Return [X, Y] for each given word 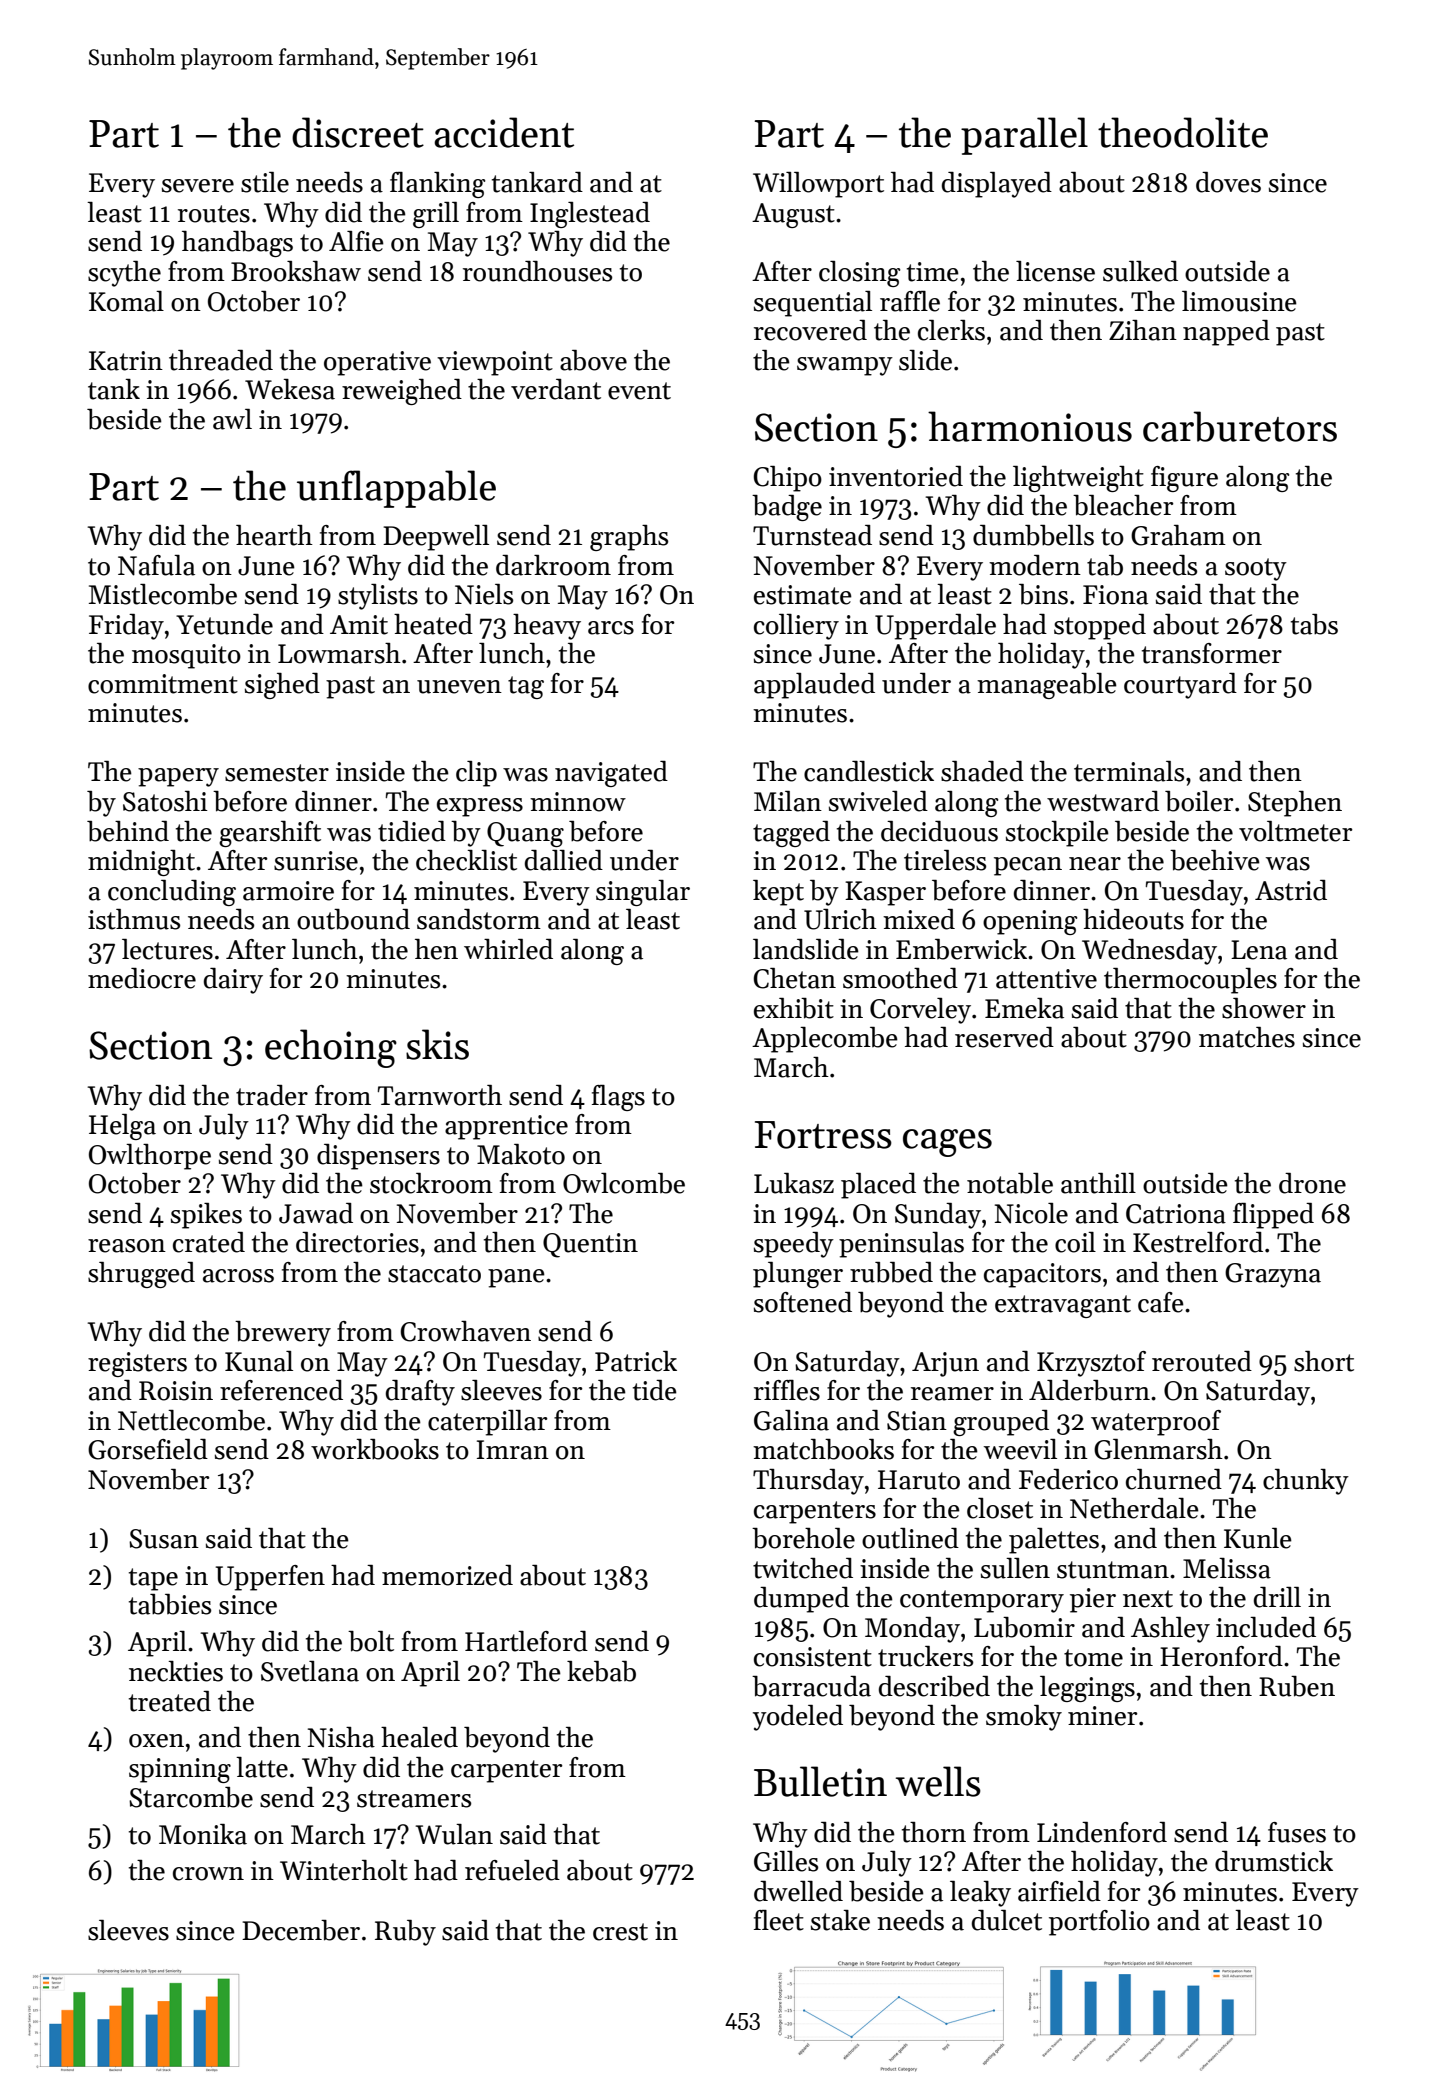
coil [1075, 1242]
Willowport [818, 185]
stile [265, 182]
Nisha [341, 1737]
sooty [1256, 569]
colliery [796, 627]
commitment [163, 684]
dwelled [798, 1891]
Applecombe [825, 1040]
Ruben [1297, 1686]
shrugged [141, 1275]
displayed [997, 185]
